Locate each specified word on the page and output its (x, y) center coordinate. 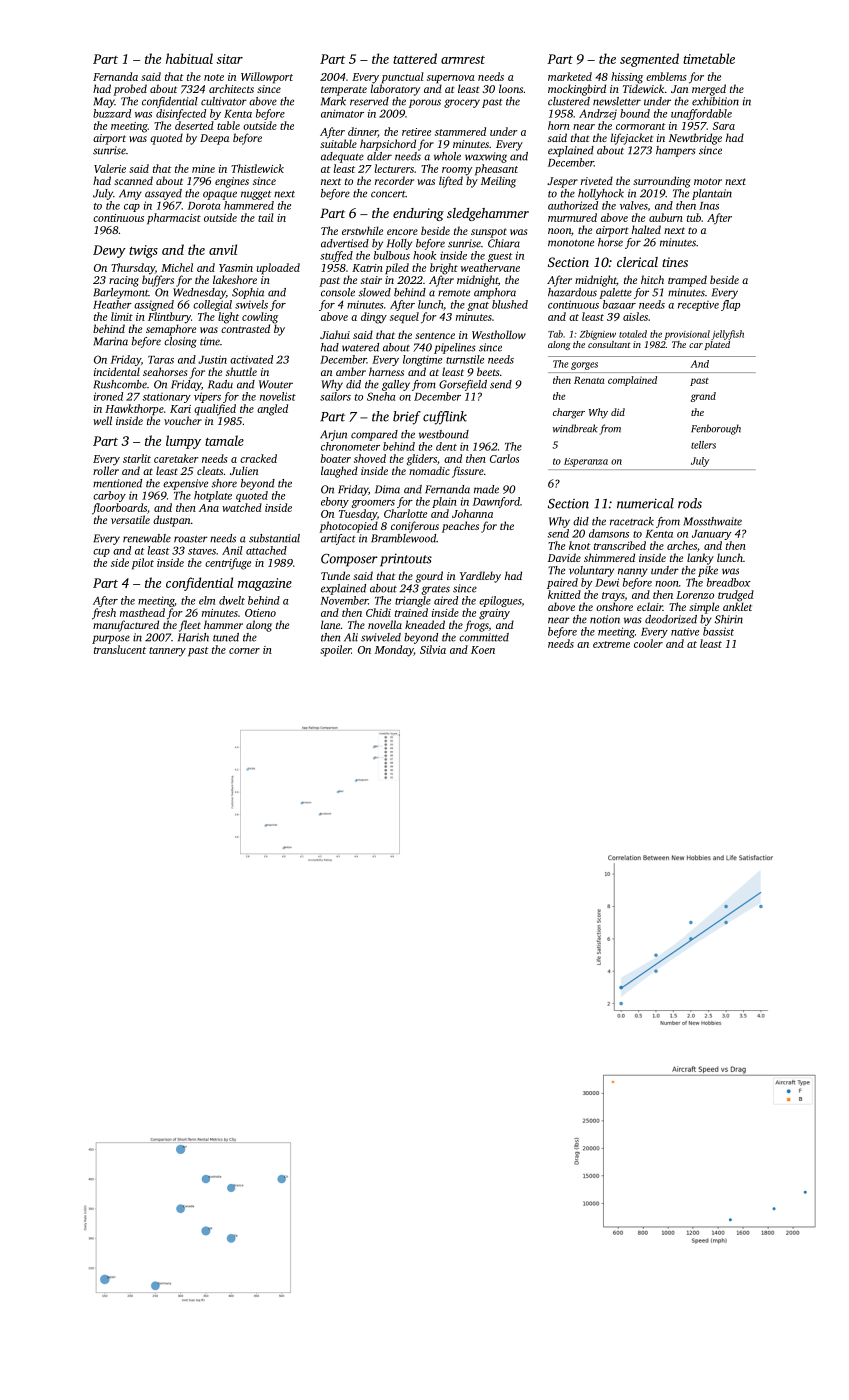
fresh (104, 614)
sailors (335, 396)
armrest (463, 60)
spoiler (335, 651)
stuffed (336, 256)
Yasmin (236, 268)
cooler (648, 643)
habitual (189, 58)
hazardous (572, 292)
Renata (589, 380)
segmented (649, 60)
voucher (183, 420)
